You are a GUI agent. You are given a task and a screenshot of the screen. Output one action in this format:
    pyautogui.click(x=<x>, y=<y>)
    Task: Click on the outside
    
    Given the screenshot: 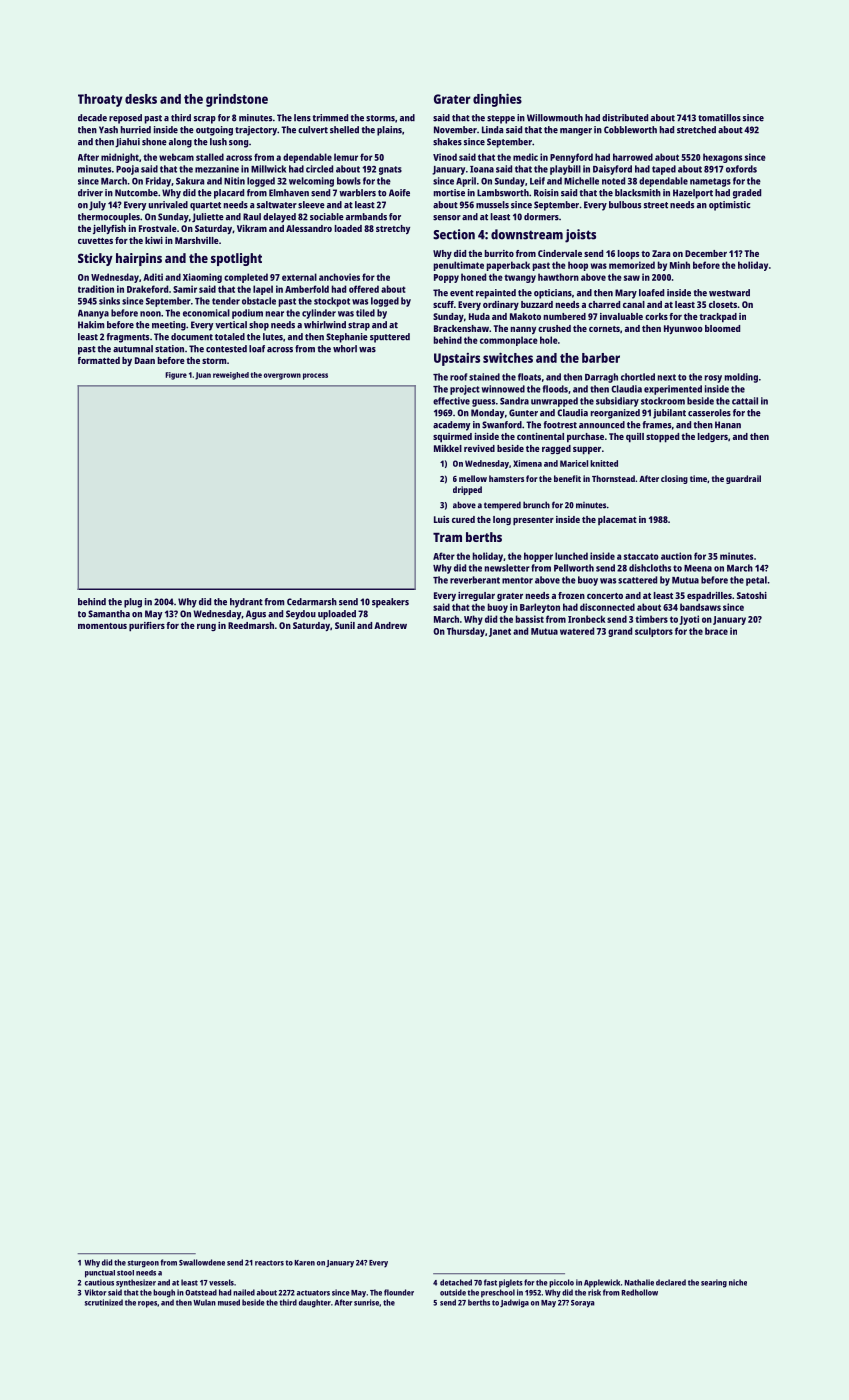 What is the action you would take?
    pyautogui.click(x=453, y=1292)
